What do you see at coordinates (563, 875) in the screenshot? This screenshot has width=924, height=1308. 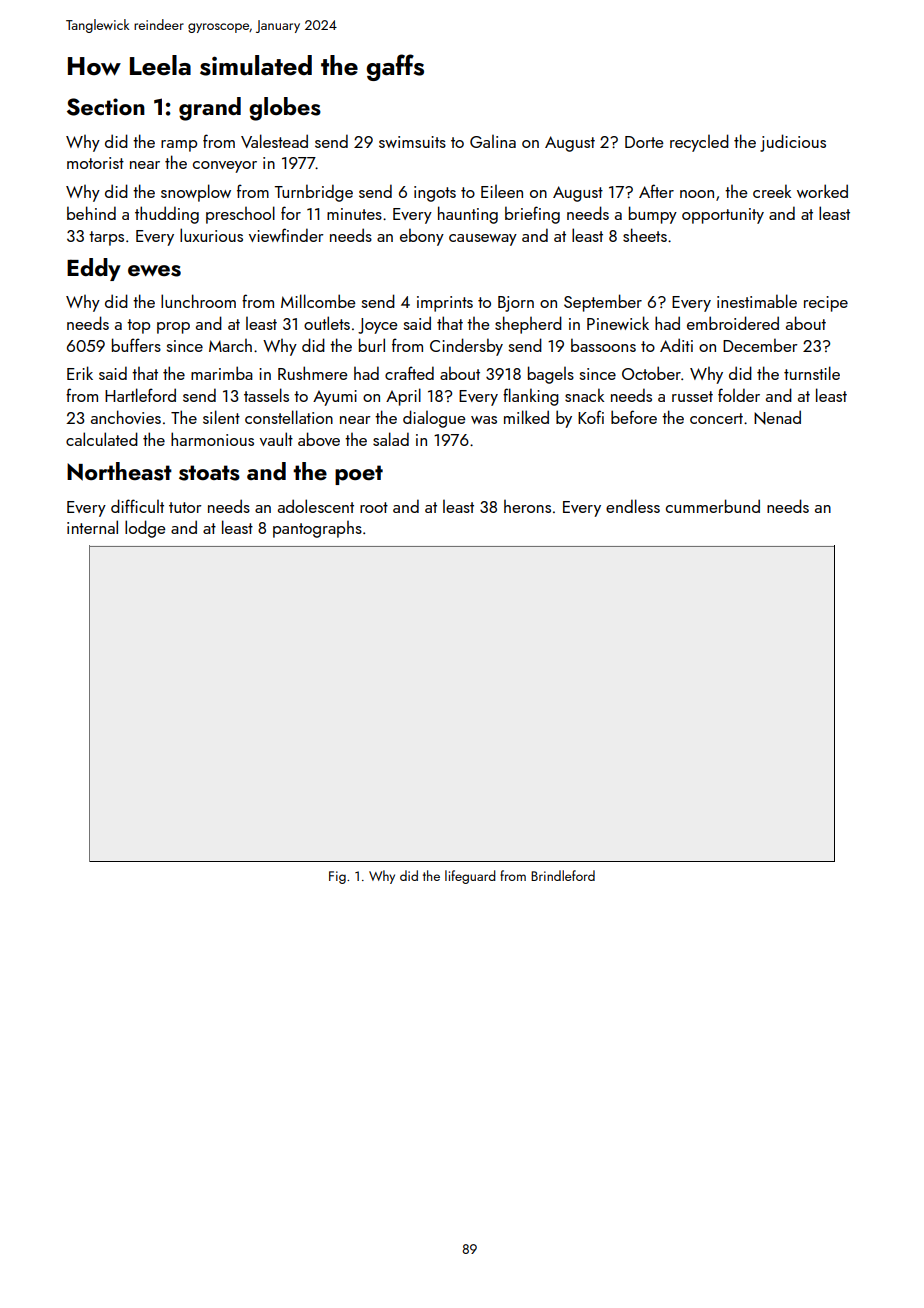 I see `Brindleford` at bounding box center [563, 875].
